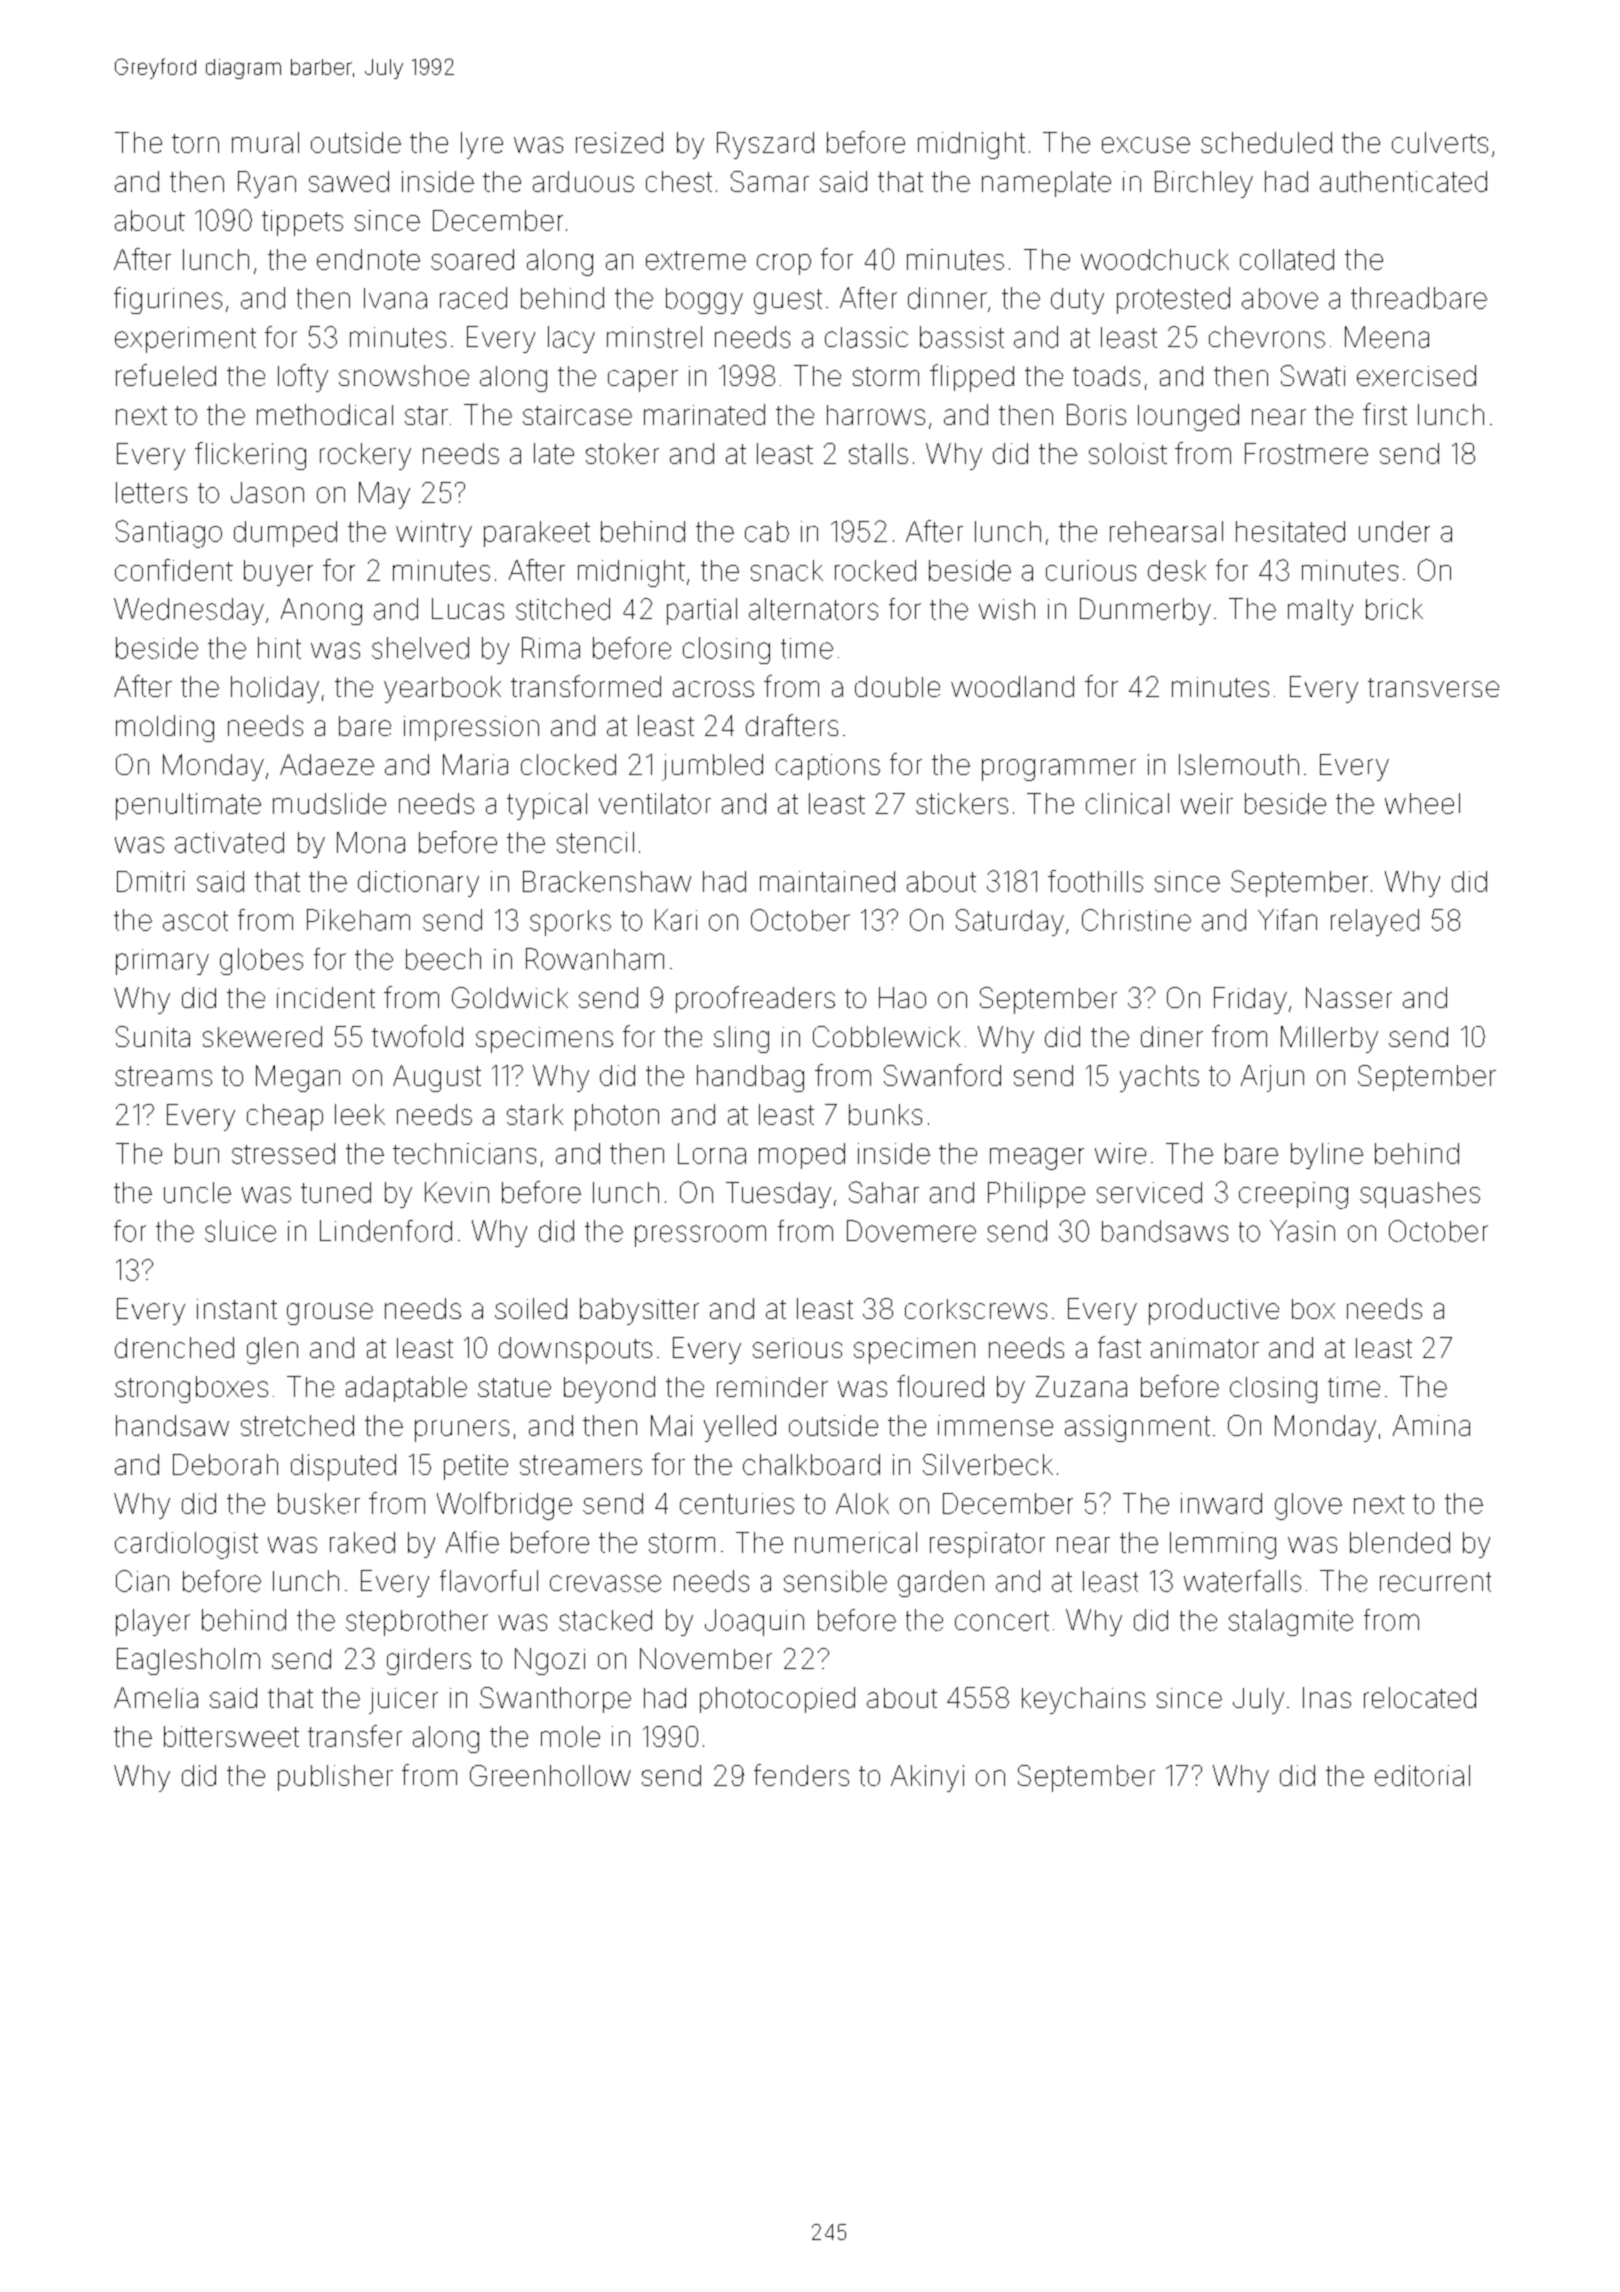 Image resolution: width=1620 pixels, height=2292 pixels. What do you see at coordinates (330, 1314) in the screenshot?
I see `grouse` at bounding box center [330, 1314].
